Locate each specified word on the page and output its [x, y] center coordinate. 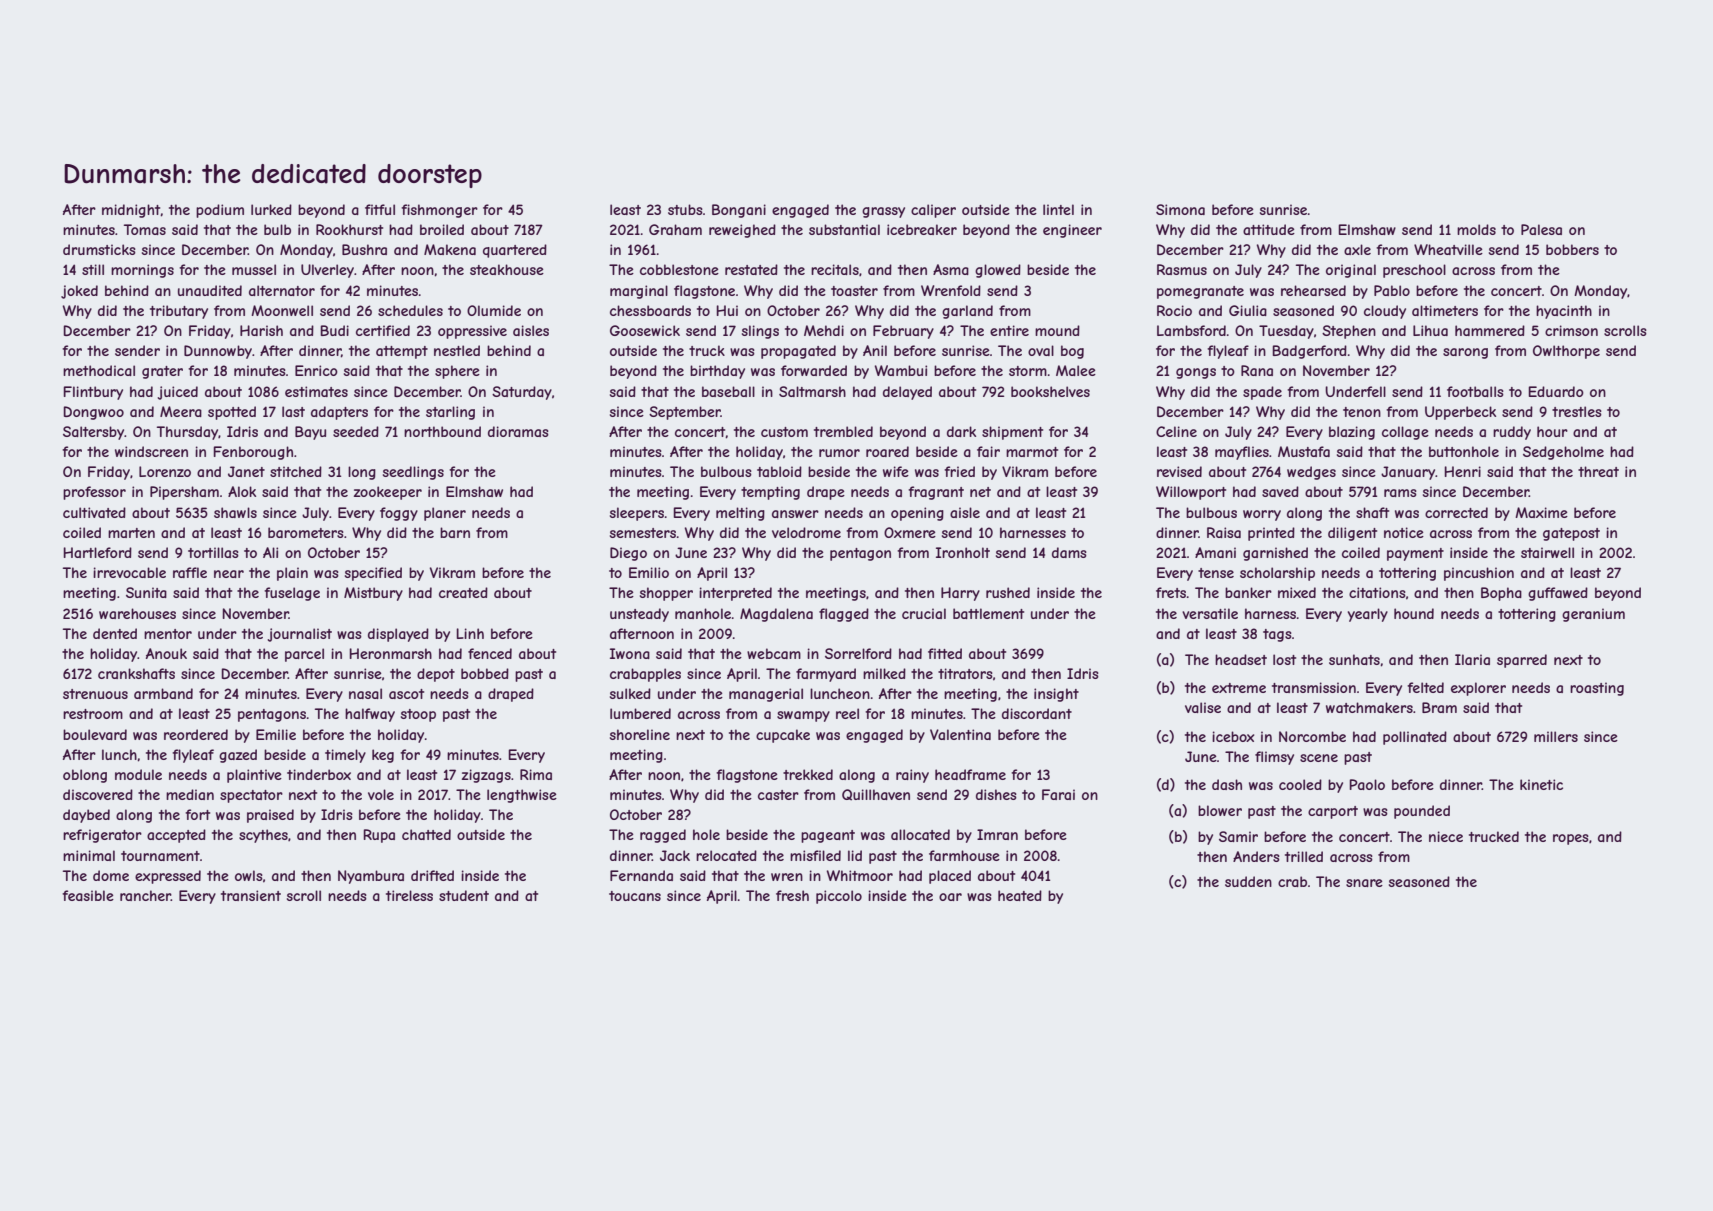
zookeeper [388, 493]
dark [961, 431]
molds [1476, 229]
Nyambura [371, 877]
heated [1020, 895]
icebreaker [922, 229]
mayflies [1242, 453]
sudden [1248, 881]
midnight [131, 211]
